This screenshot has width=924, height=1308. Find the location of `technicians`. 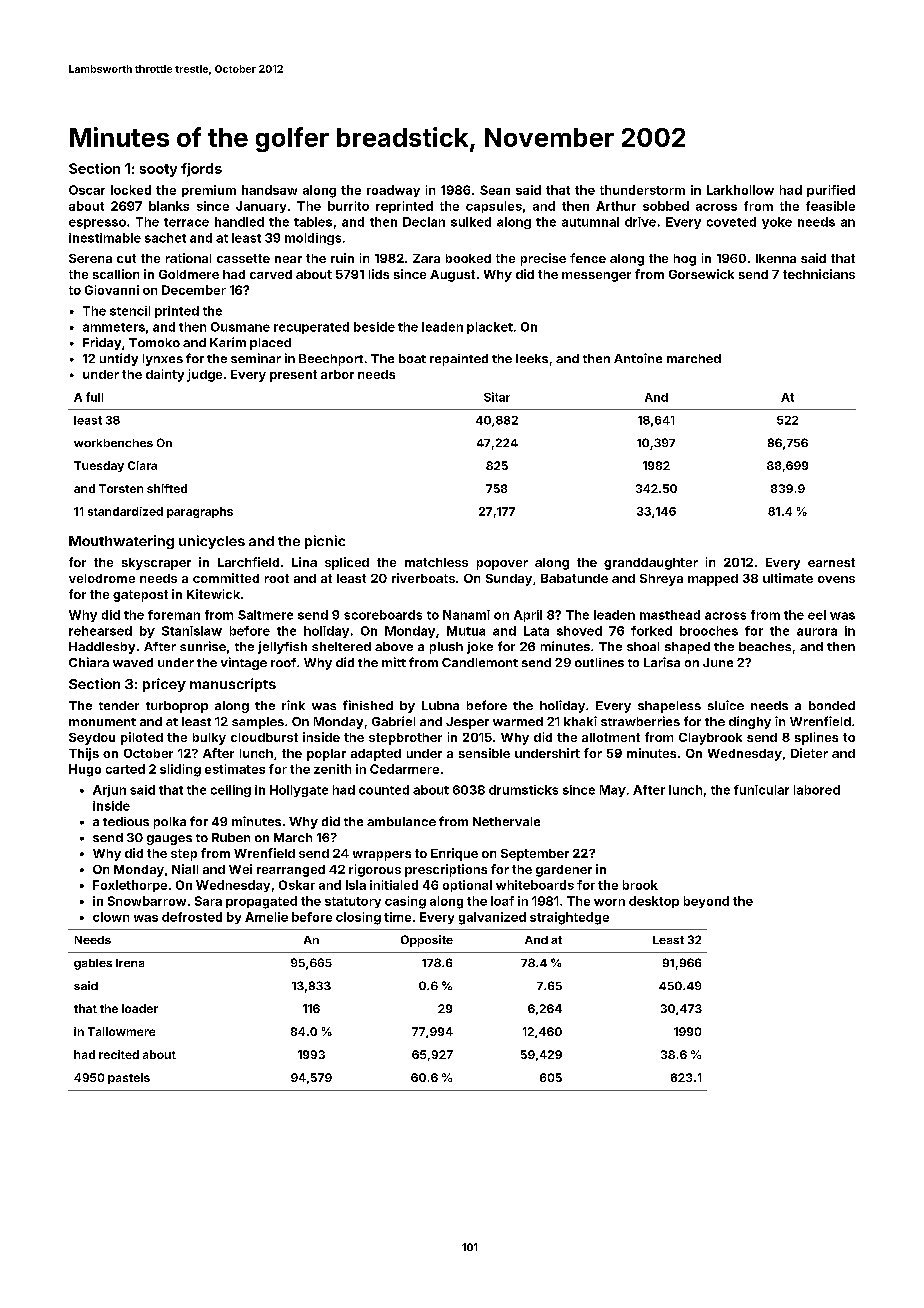

technicians is located at coordinates (819, 274).
